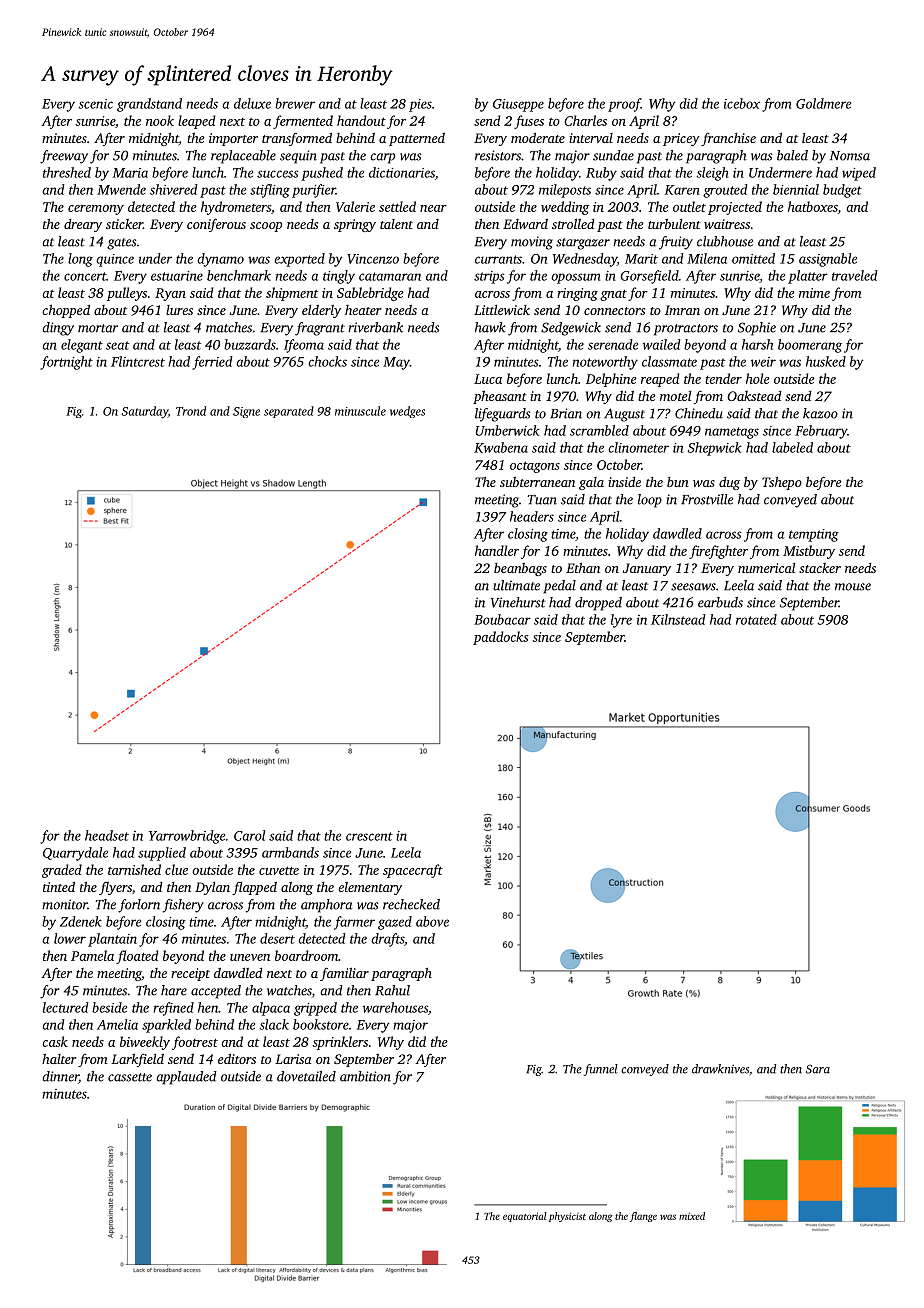  What do you see at coordinates (432, 921) in the image?
I see `above` at bounding box center [432, 921].
